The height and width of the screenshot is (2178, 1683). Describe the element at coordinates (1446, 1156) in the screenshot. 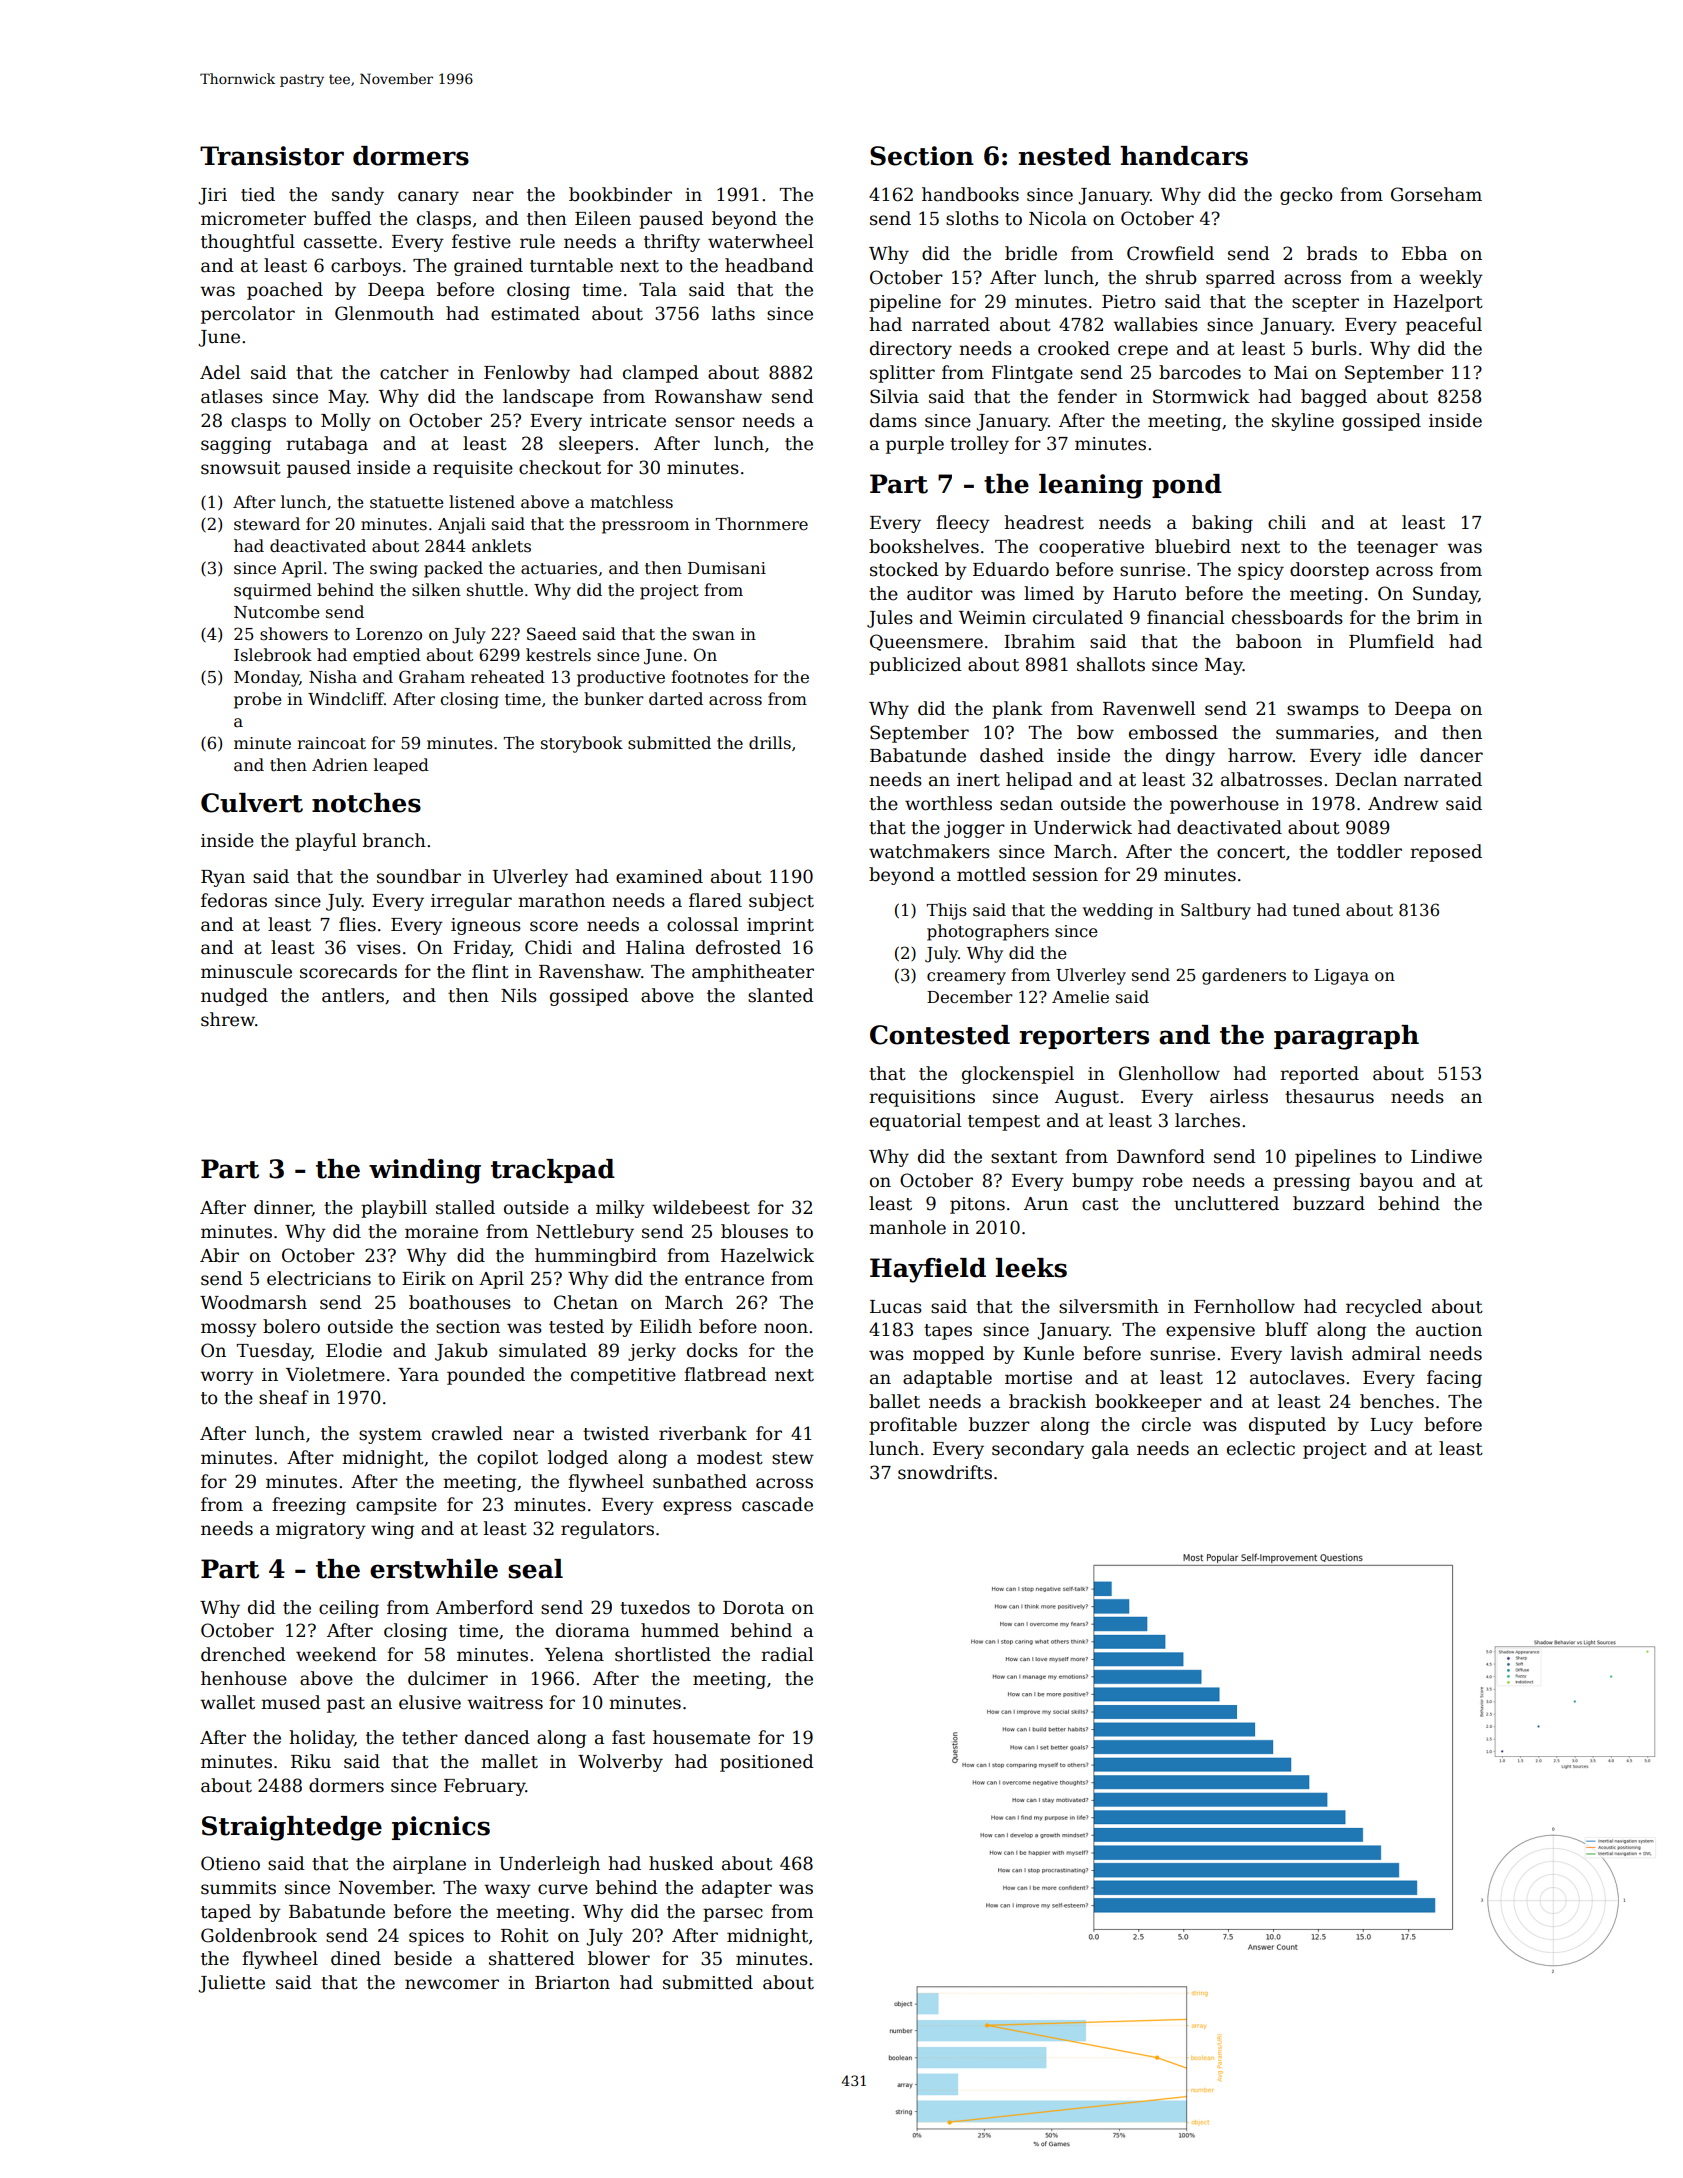

I see `Lindiwe` at that location.
